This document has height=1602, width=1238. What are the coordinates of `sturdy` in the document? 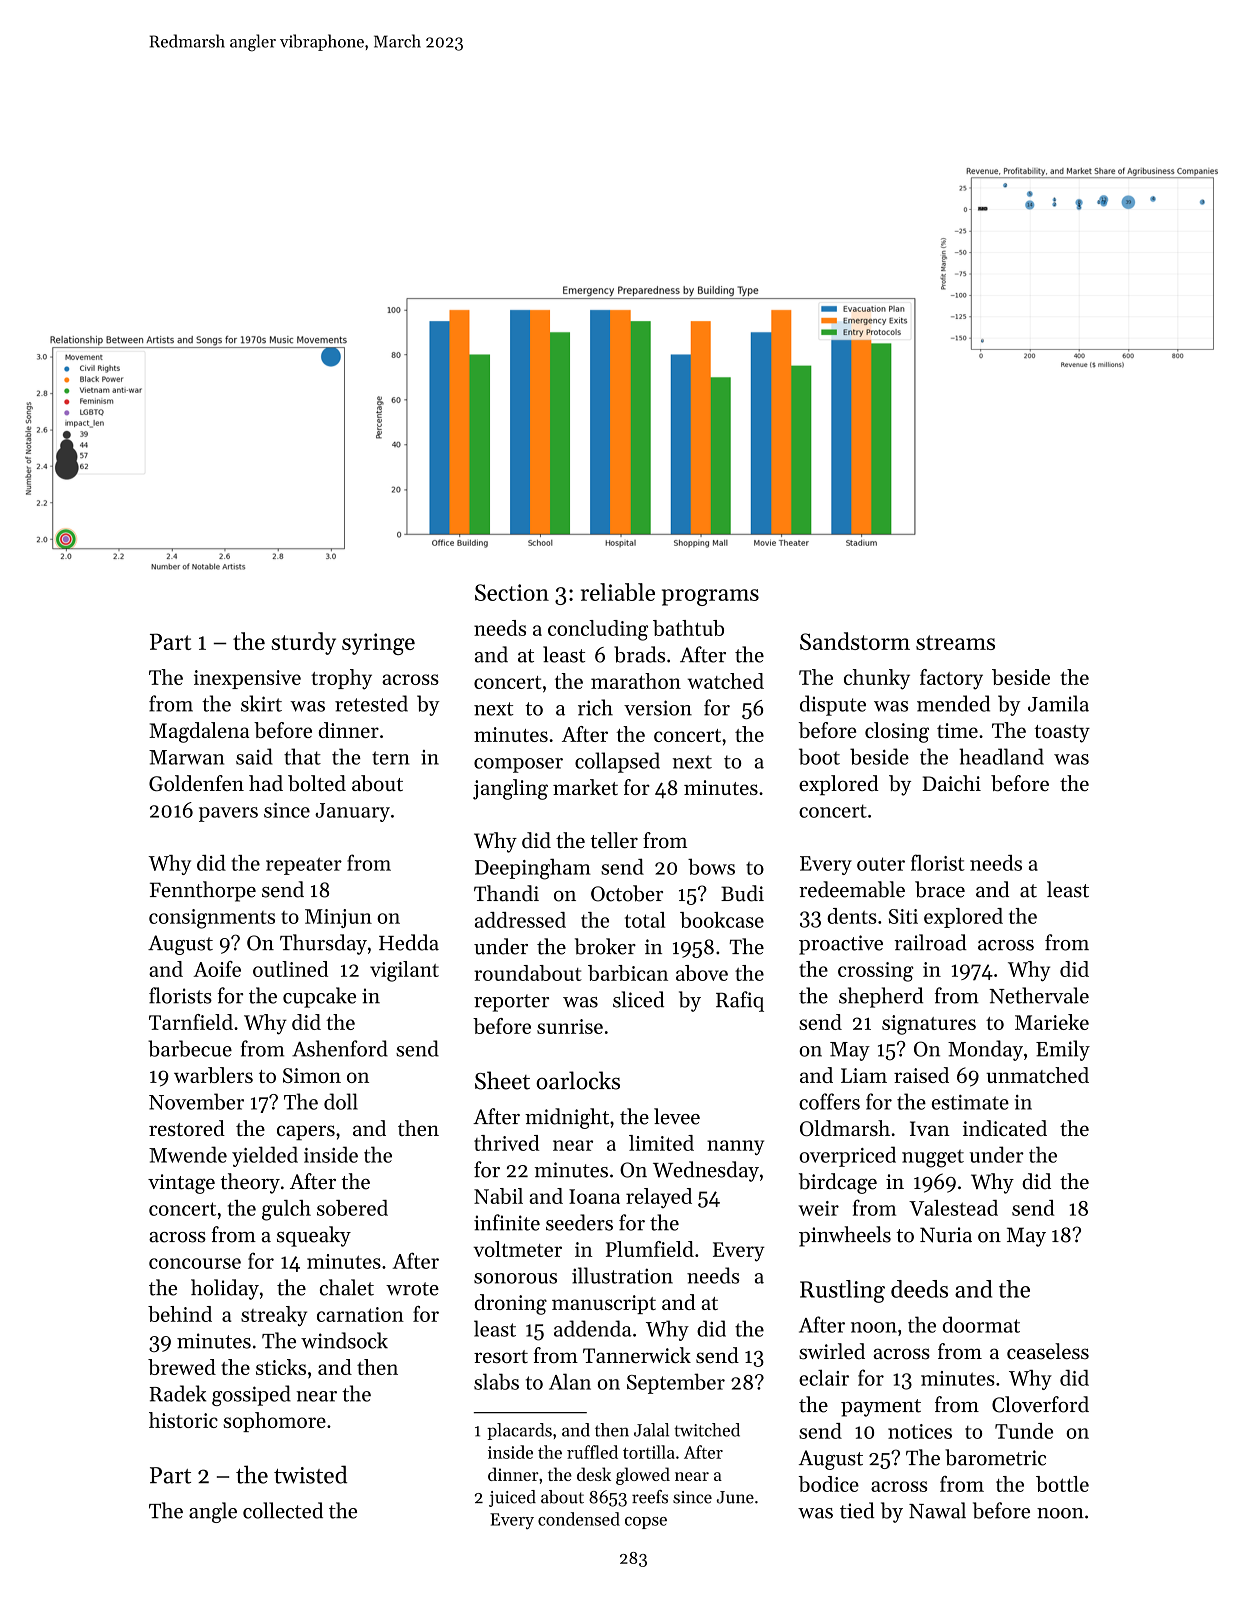 It's located at (303, 643).
